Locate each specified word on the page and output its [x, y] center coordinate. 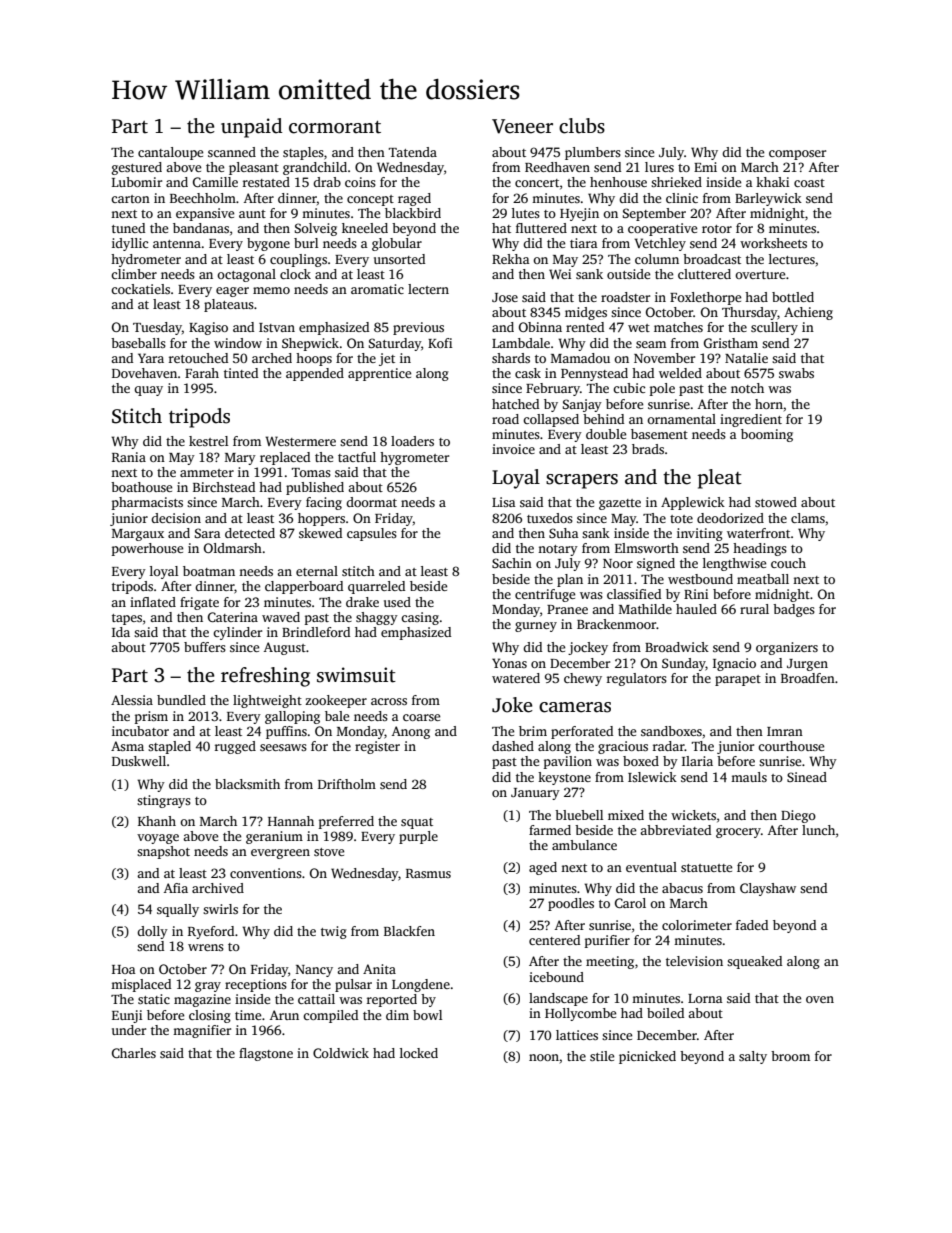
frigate [199, 603]
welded [680, 373]
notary [558, 550]
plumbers [593, 153]
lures [659, 167]
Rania [129, 457]
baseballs [138, 343]
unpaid [251, 128]
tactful [357, 457]
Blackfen [409, 931]
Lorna [705, 998]
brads [648, 449]
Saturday [395, 344]
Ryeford [211, 932]
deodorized [730, 518]
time [248, 1015]
